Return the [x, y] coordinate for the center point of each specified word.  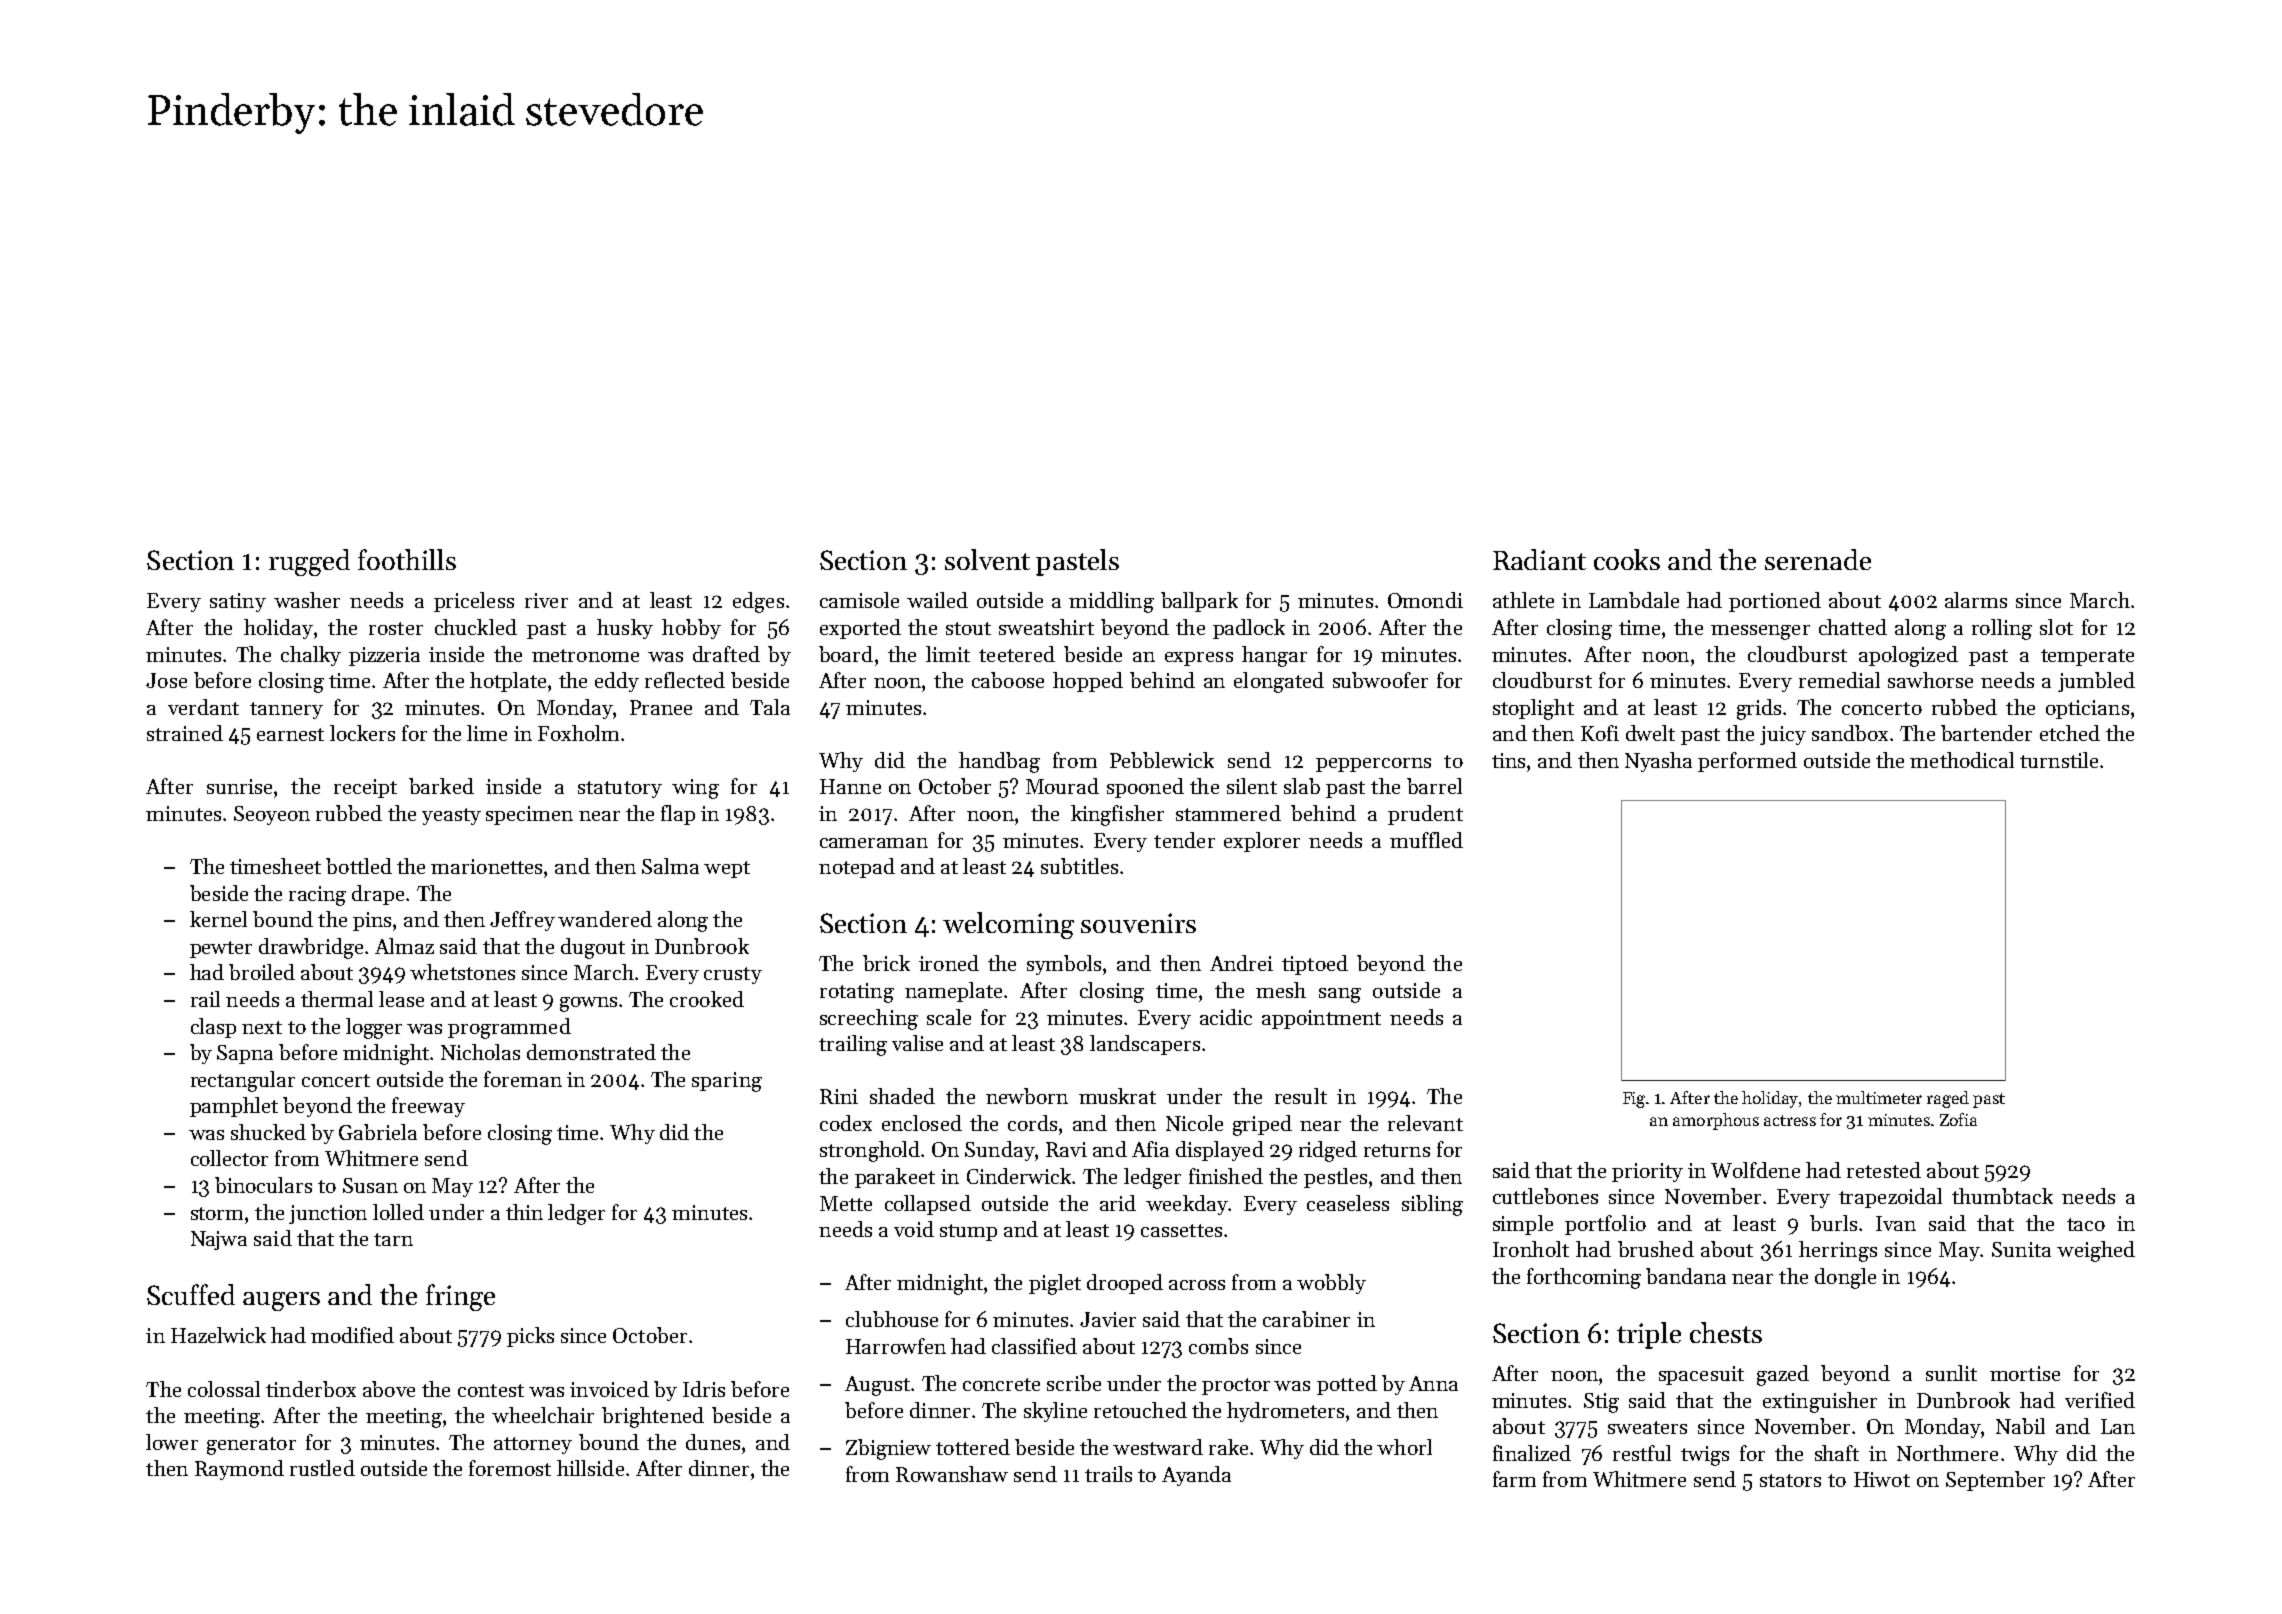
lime [487, 733]
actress [1790, 1120]
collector [229, 1158]
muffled [1426, 840]
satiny [238, 602]
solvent [987, 559]
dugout [593, 948]
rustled [322, 1468]
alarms [1976, 600]
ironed [949, 963]
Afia [1150, 1149]
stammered [1228, 813]
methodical [1962, 760]
